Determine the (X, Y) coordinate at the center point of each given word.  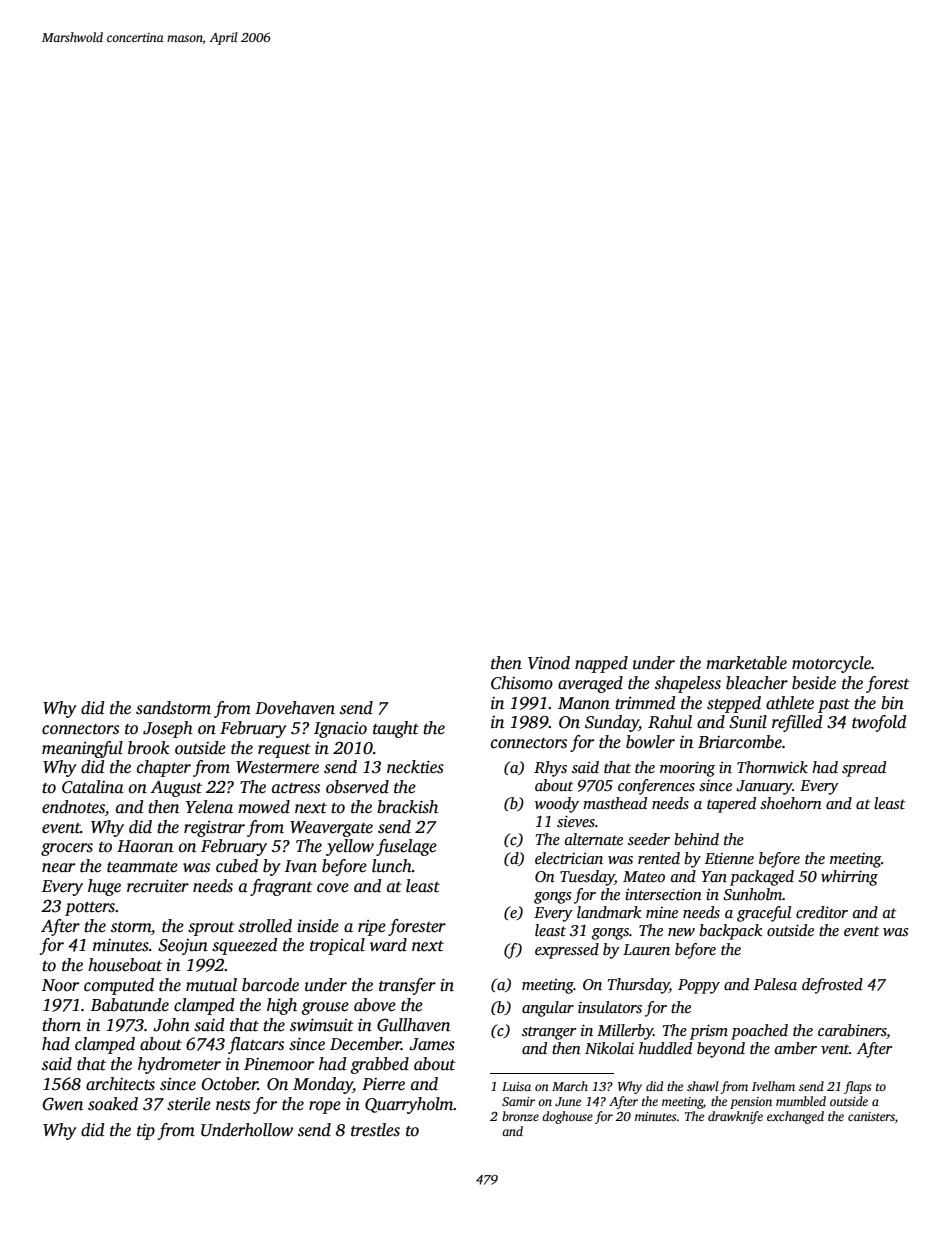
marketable (746, 663)
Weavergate (331, 829)
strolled (265, 926)
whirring (849, 878)
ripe (372, 928)
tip (146, 1132)
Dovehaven (295, 708)
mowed (264, 807)
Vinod (549, 663)
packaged (762, 878)
